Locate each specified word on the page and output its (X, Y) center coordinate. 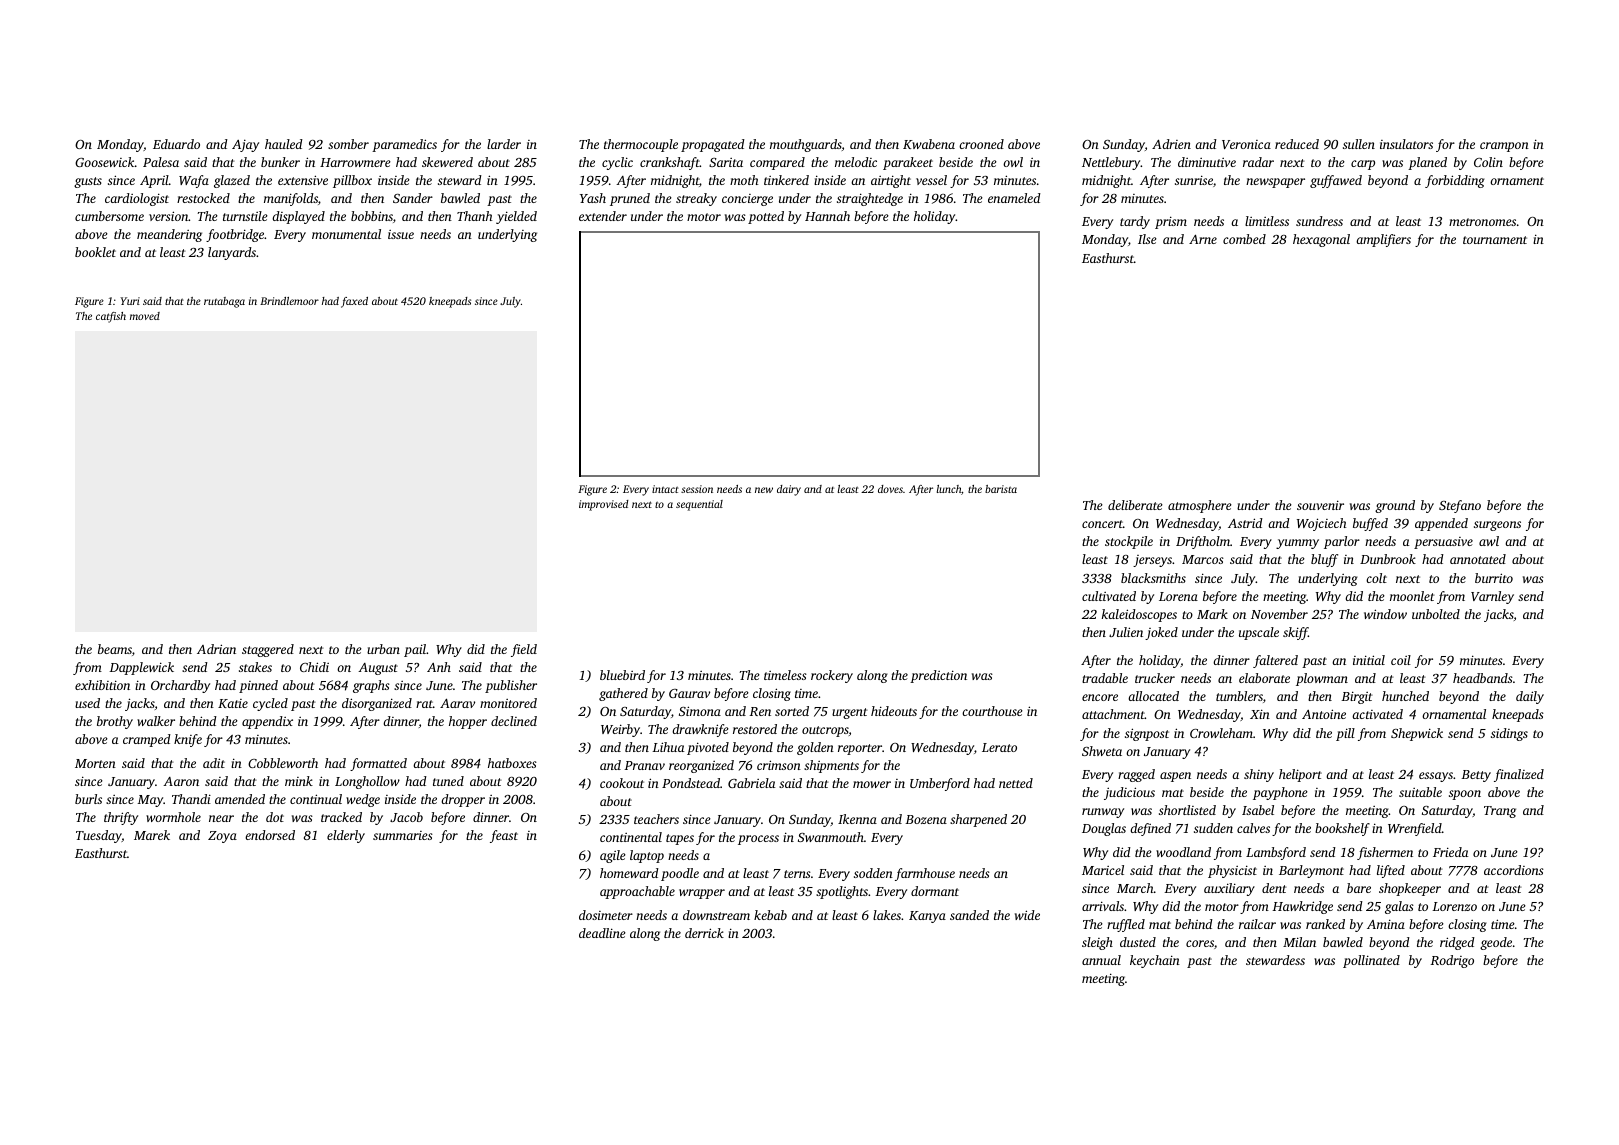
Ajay (245, 145)
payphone (1280, 793)
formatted (378, 764)
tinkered (786, 180)
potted (766, 217)
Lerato (999, 747)
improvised (604, 505)
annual (1101, 960)
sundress (1319, 221)
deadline (602, 933)
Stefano (1460, 506)
